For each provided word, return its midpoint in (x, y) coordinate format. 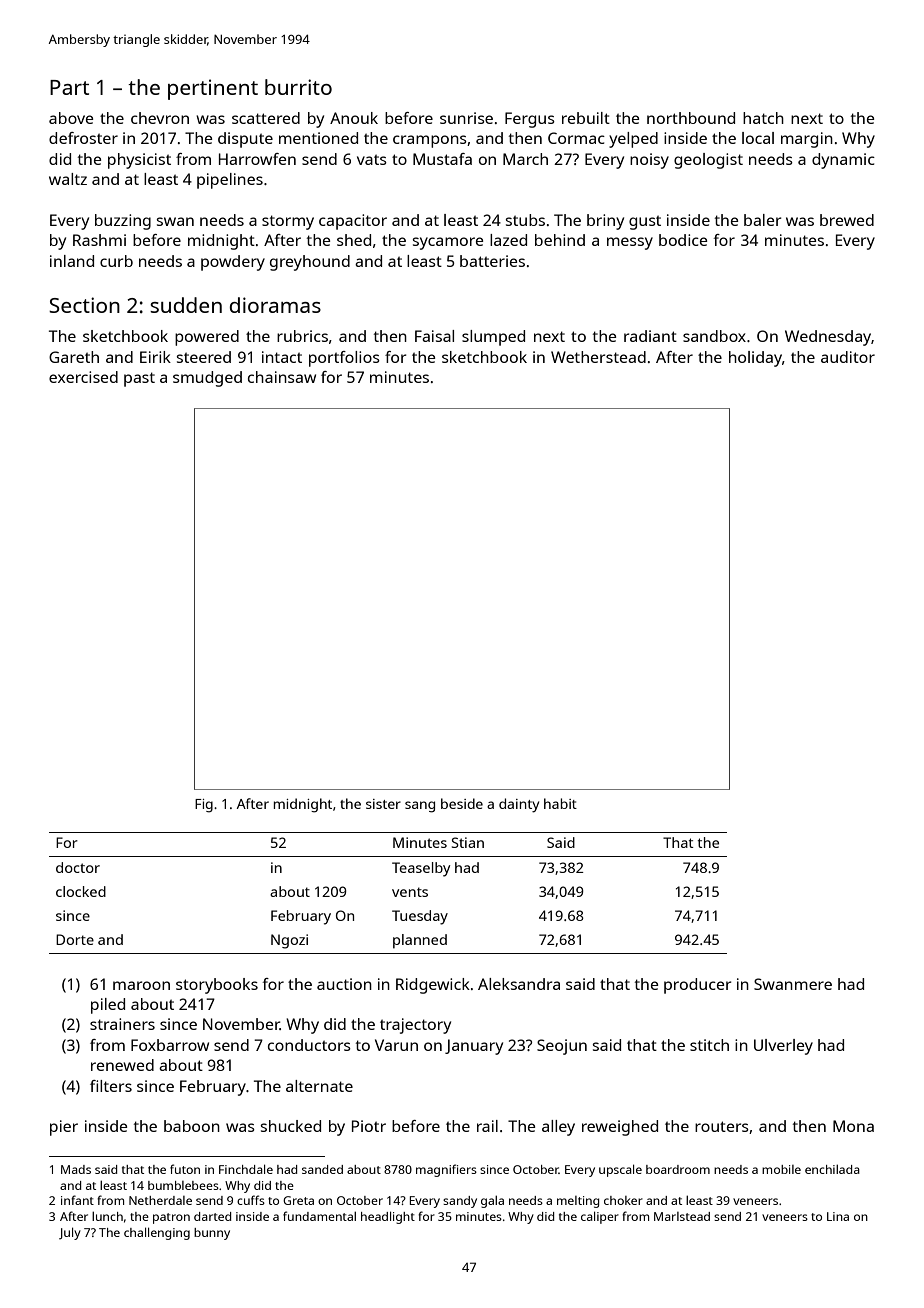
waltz (68, 179)
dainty (519, 805)
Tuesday (420, 917)
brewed (847, 220)
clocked (81, 891)
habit (560, 803)
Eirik (155, 357)
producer (698, 986)
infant (77, 1200)
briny (605, 222)
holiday (755, 359)
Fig (204, 806)
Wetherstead (598, 357)
